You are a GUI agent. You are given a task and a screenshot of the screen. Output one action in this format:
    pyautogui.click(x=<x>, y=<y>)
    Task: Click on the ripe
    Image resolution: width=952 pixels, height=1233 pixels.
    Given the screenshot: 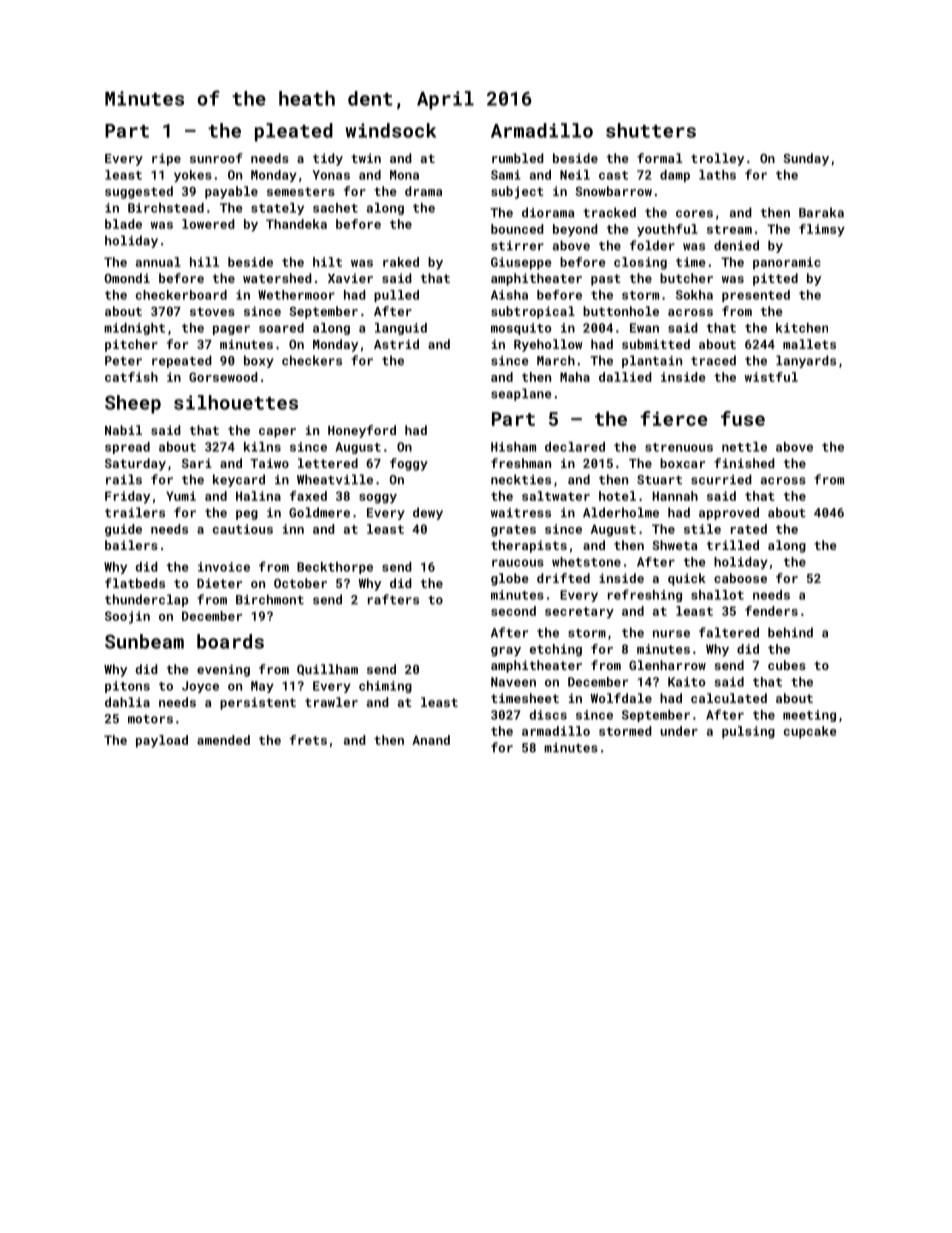 What is the action you would take?
    pyautogui.click(x=166, y=159)
